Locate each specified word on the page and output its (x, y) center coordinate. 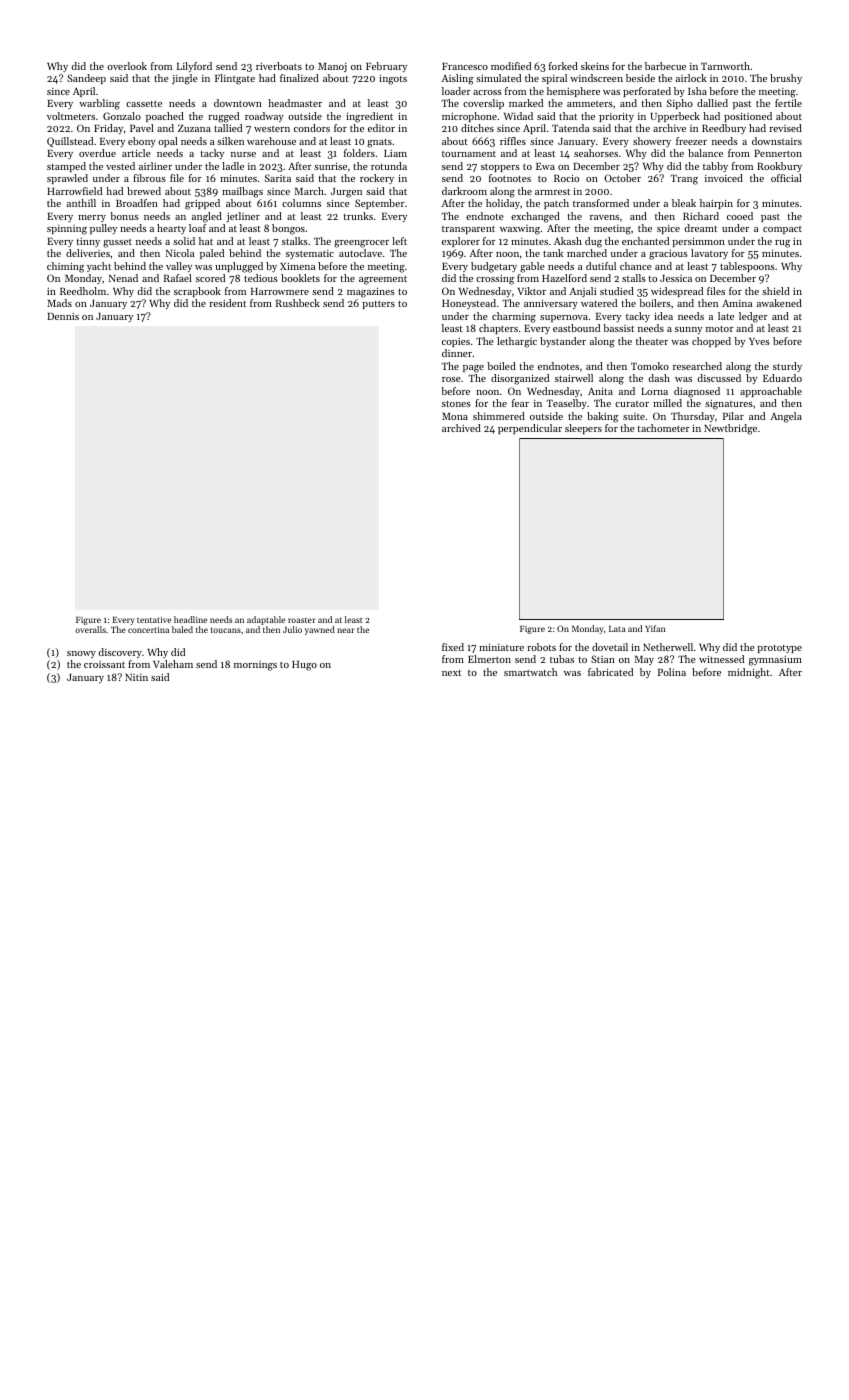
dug (593, 242)
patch (556, 204)
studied (617, 291)
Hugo (304, 666)
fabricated (610, 672)
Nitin (136, 677)
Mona (455, 416)
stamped (66, 167)
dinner (457, 353)
